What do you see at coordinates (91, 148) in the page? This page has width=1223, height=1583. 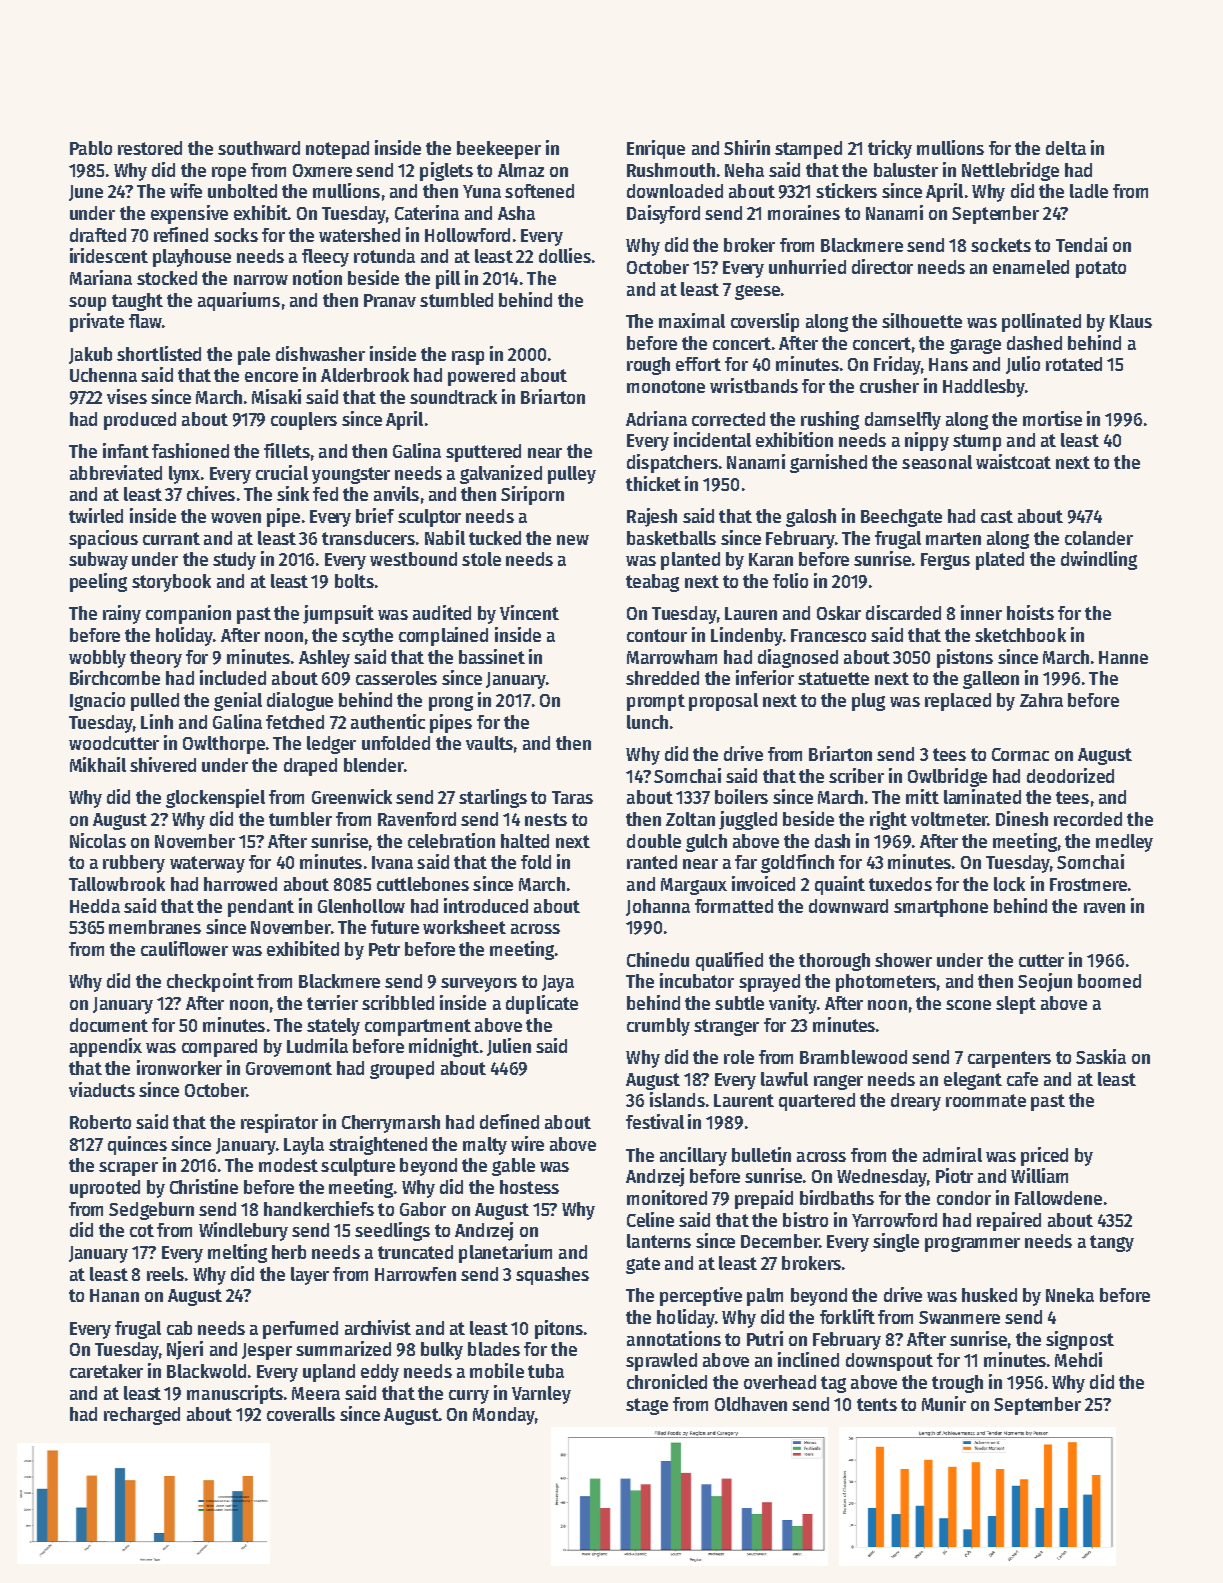 I see `Pablo` at bounding box center [91, 148].
